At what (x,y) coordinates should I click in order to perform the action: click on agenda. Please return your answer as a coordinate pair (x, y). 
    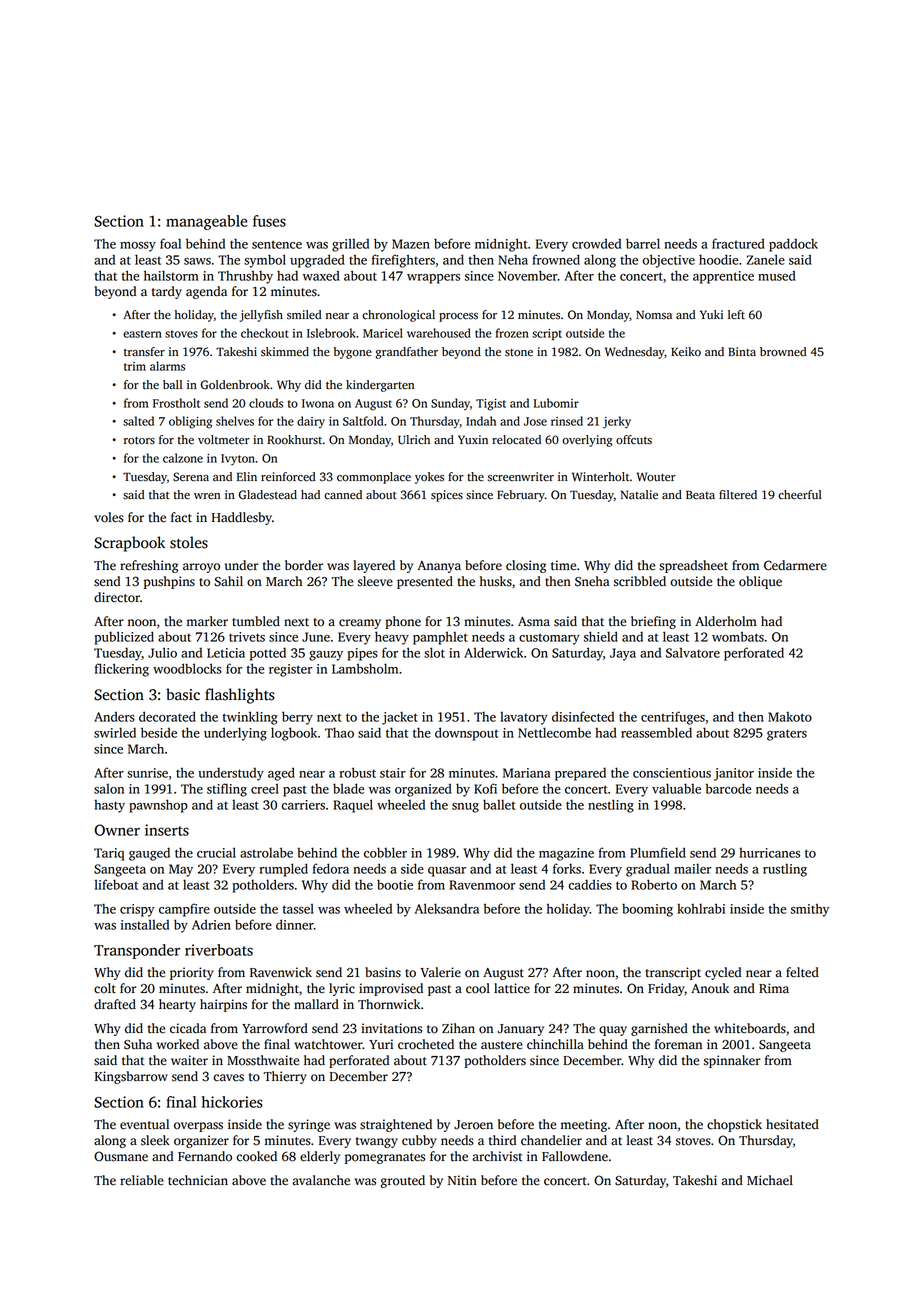
    Looking at the image, I should click on (206, 292).
